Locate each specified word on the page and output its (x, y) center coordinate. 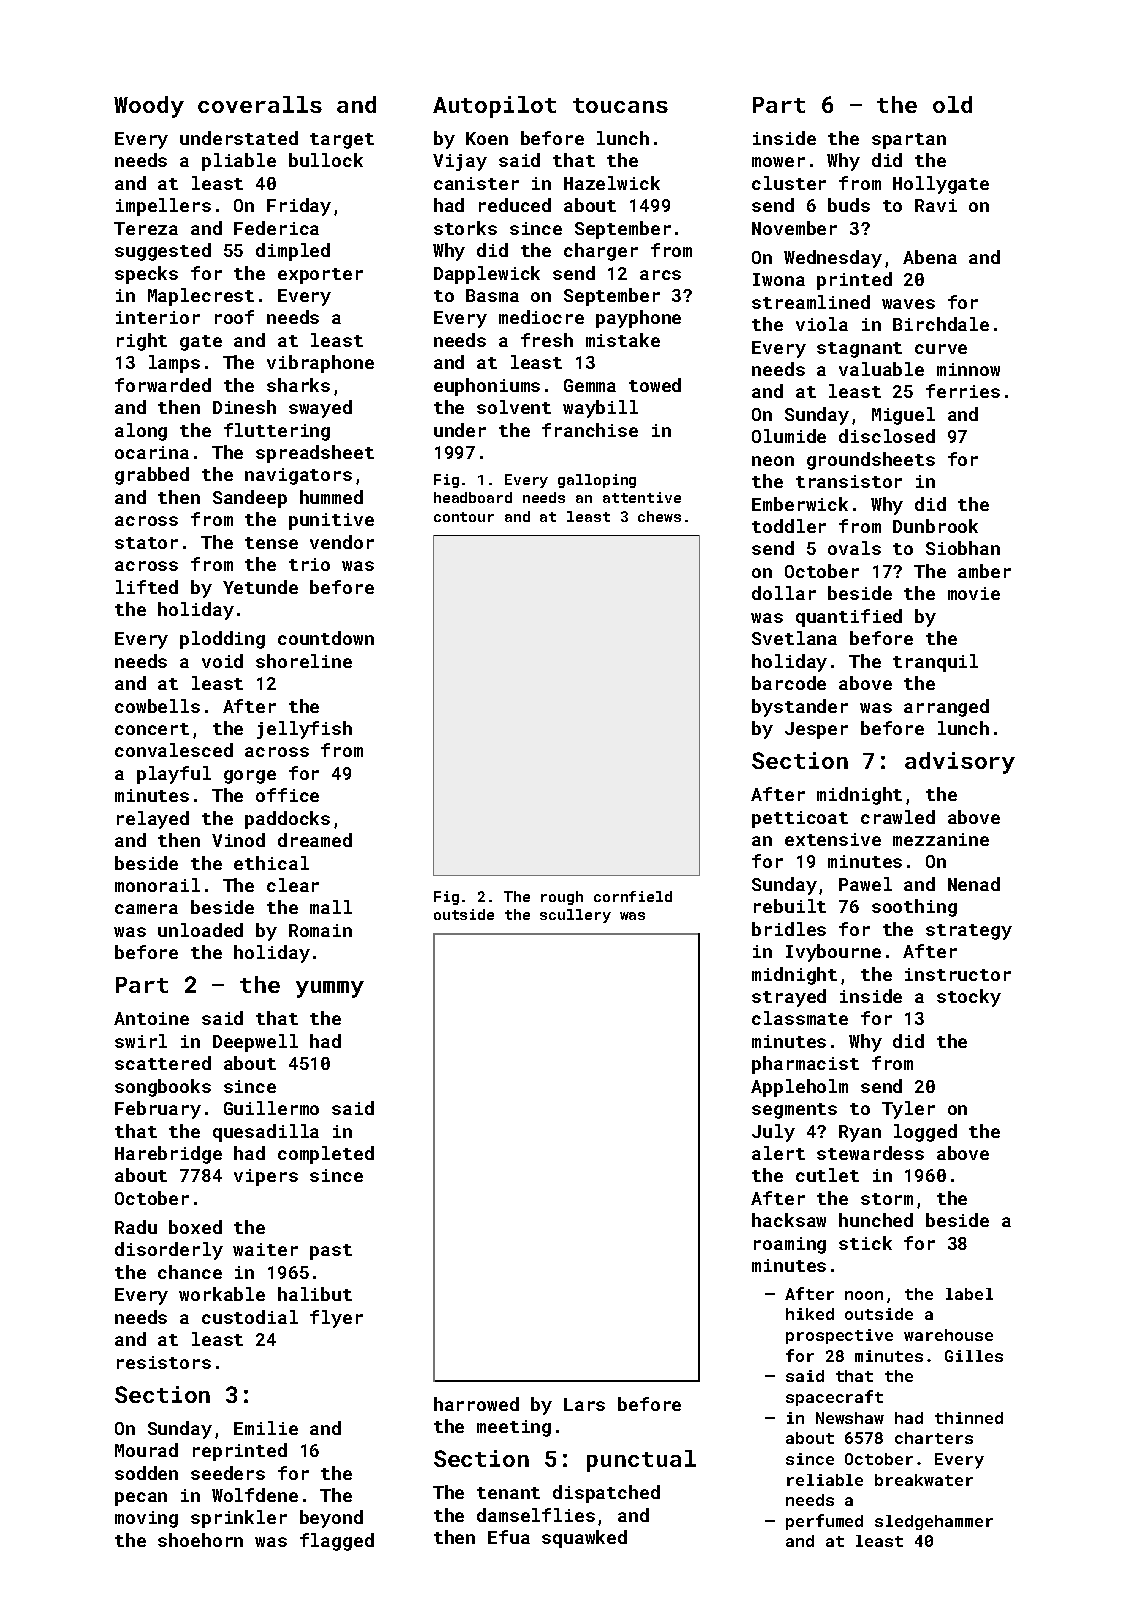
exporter (320, 276)
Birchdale (941, 324)
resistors (164, 1362)
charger (601, 252)
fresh (547, 340)
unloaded (200, 930)
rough (562, 898)
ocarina (152, 452)
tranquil (935, 663)
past (331, 1252)
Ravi (936, 205)
